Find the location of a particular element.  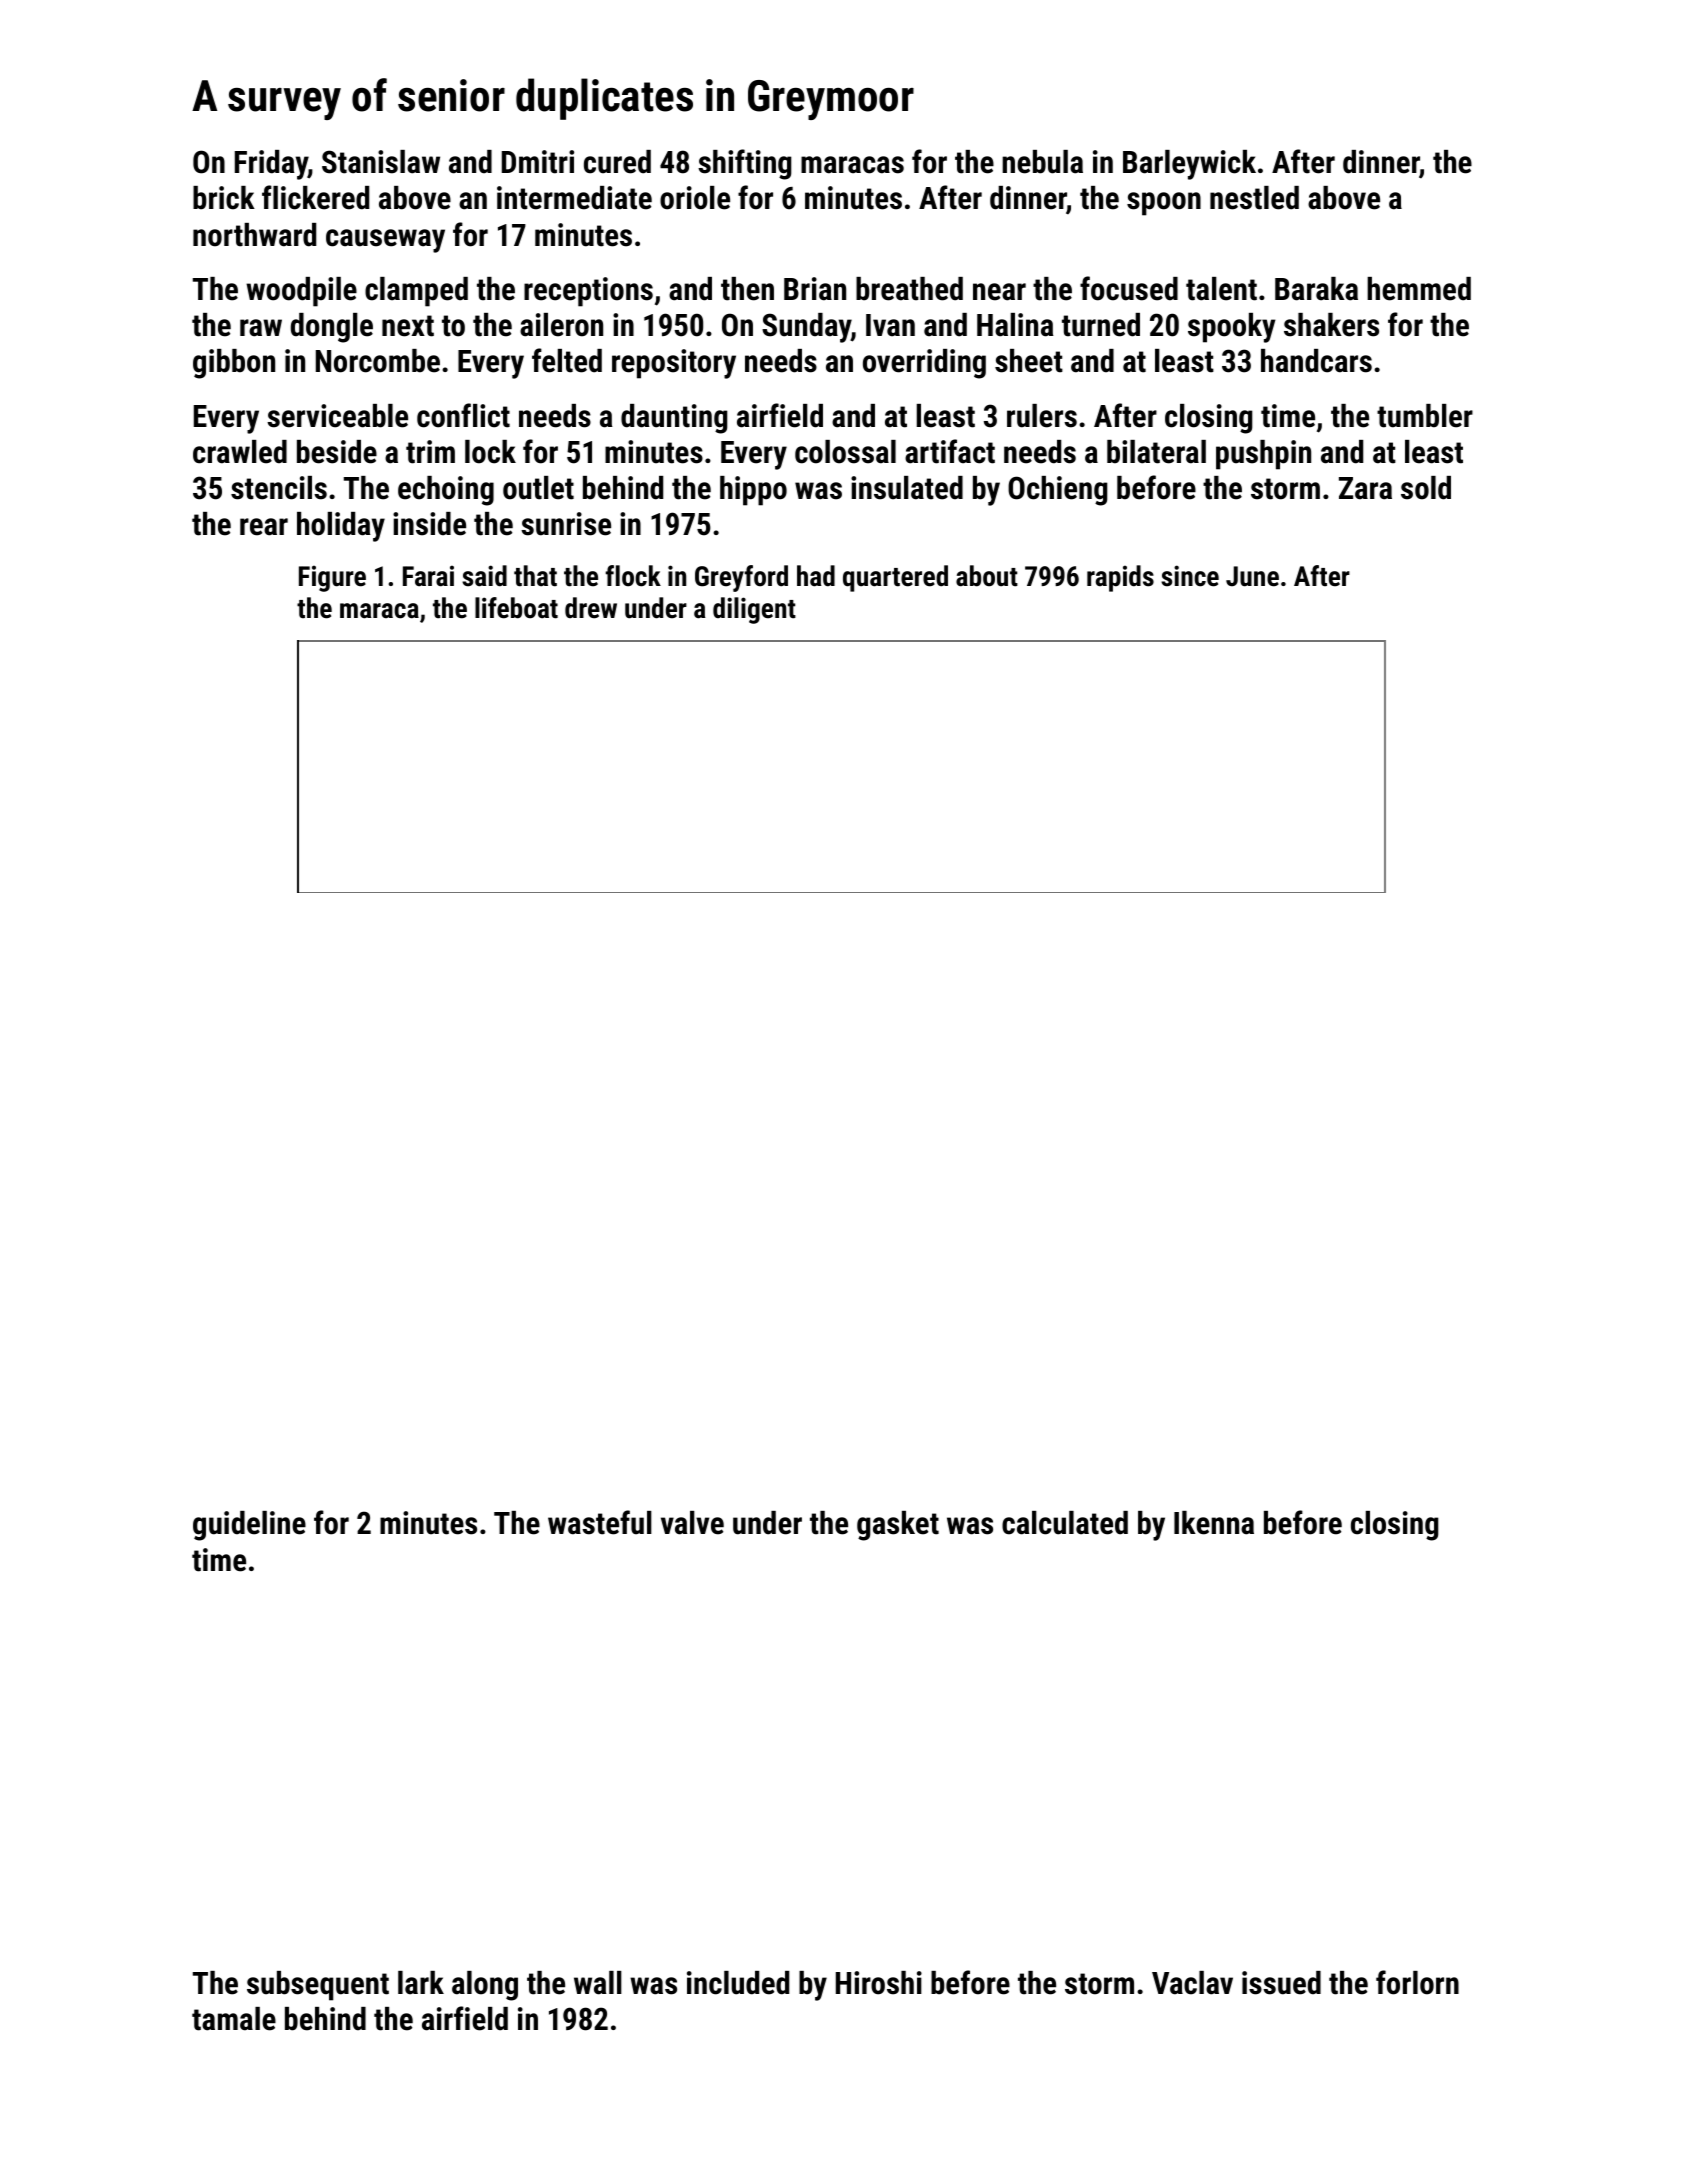

guideline is located at coordinates (249, 1526).
